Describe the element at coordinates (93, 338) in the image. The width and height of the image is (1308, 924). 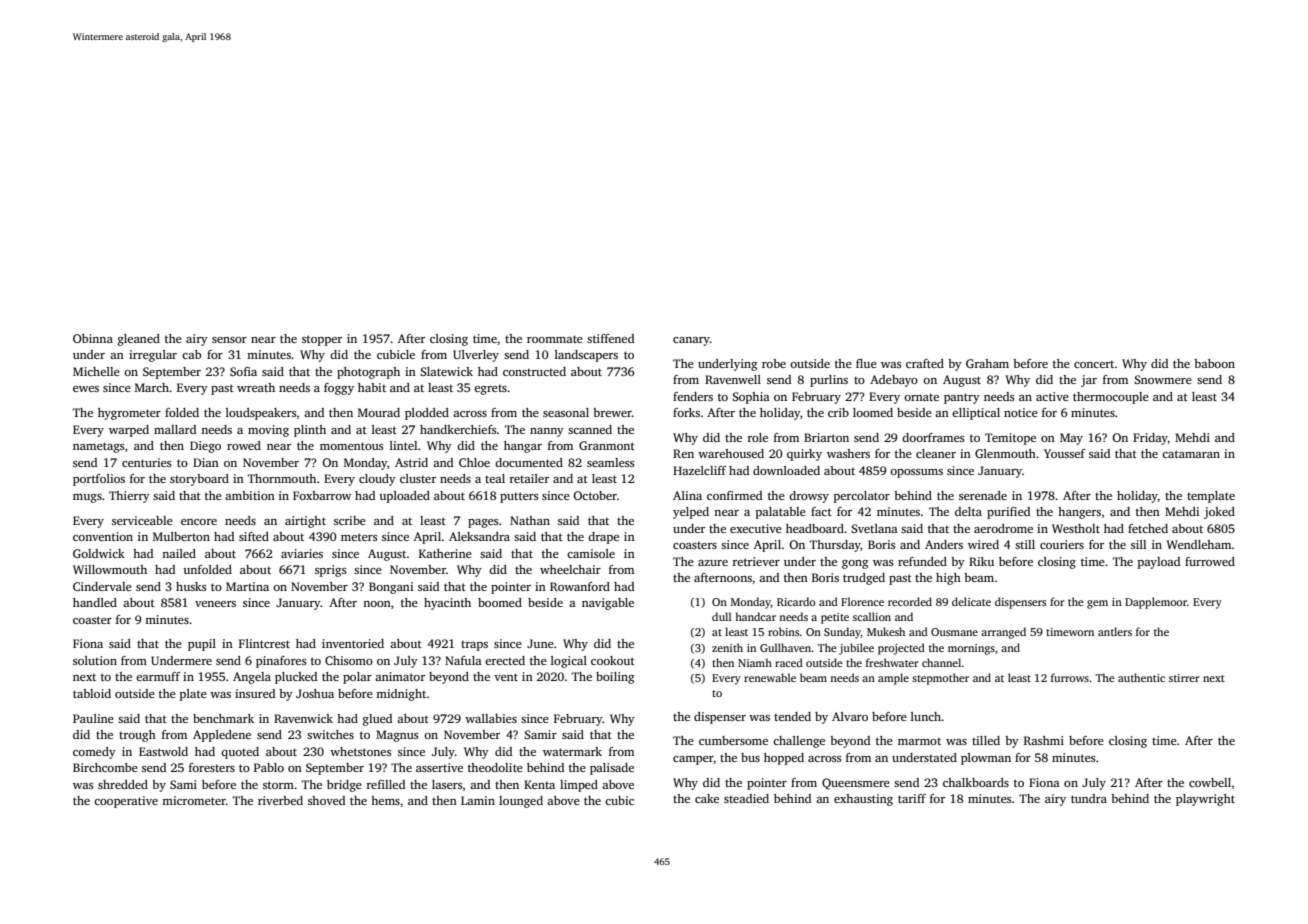
I see `Obinna` at that location.
